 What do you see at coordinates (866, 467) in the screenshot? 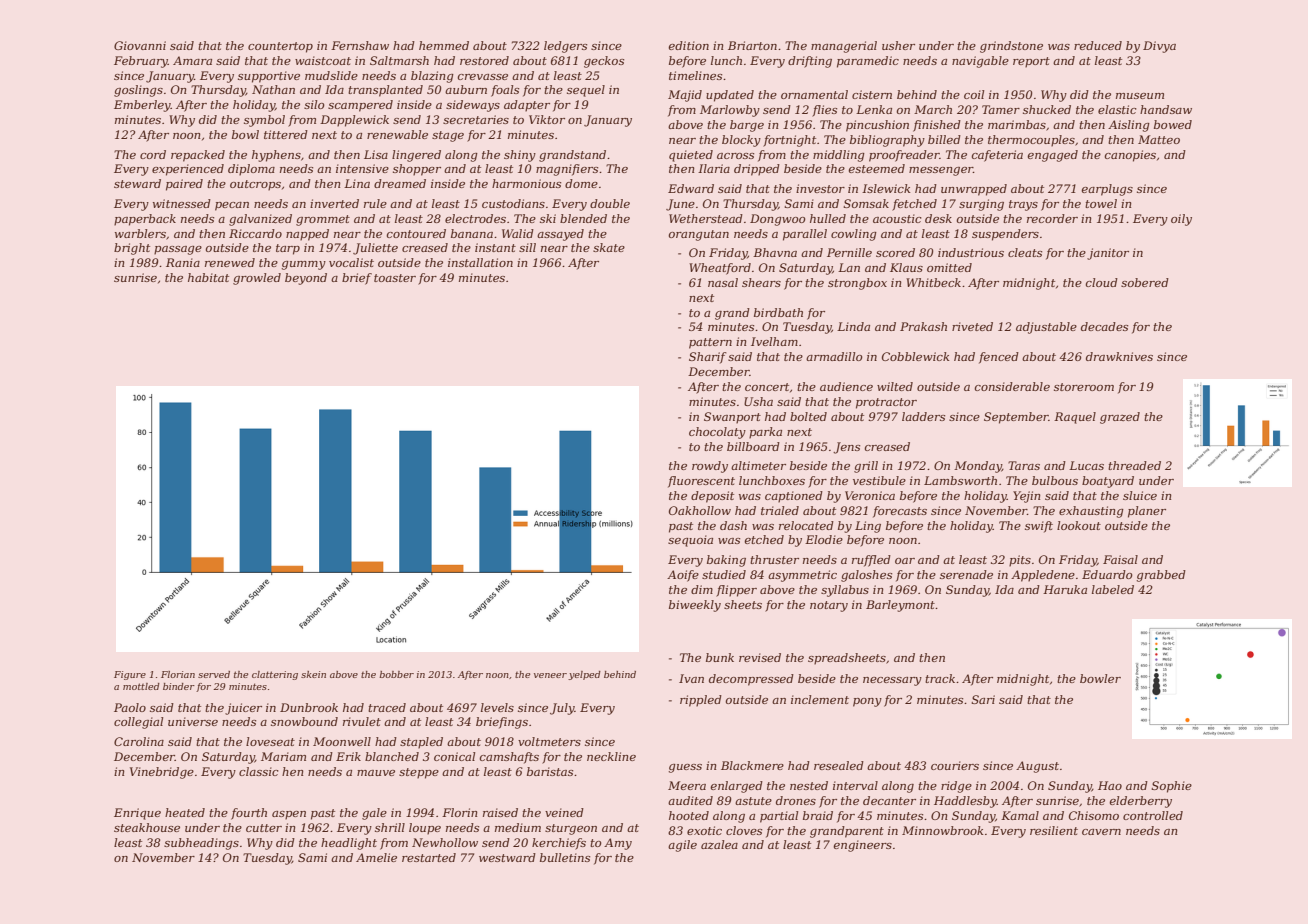
I see `grill` at bounding box center [866, 467].
